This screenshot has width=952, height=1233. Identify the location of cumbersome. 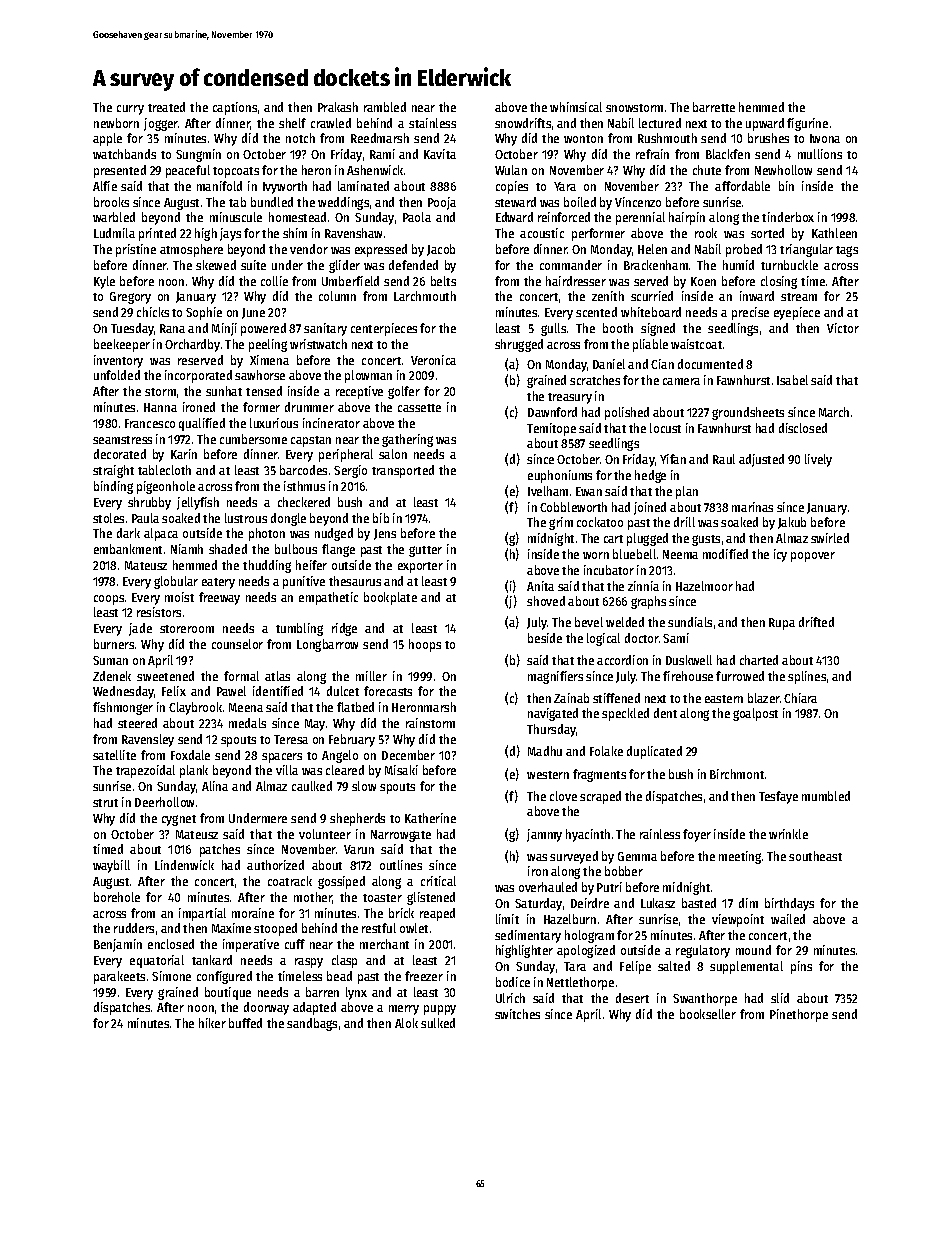
(253, 439).
